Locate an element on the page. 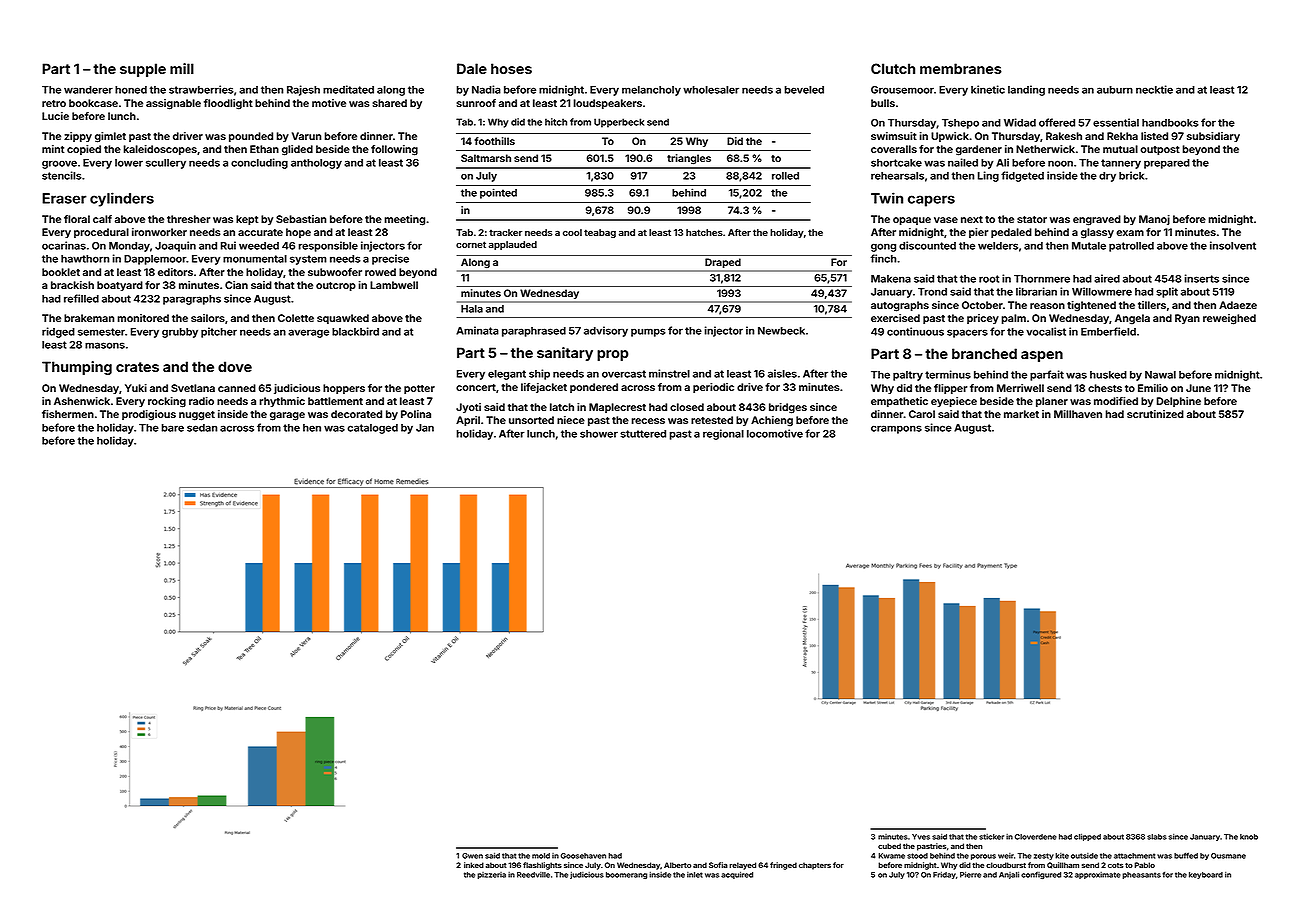 This image has height=924, width=1308. supple is located at coordinates (143, 70).
